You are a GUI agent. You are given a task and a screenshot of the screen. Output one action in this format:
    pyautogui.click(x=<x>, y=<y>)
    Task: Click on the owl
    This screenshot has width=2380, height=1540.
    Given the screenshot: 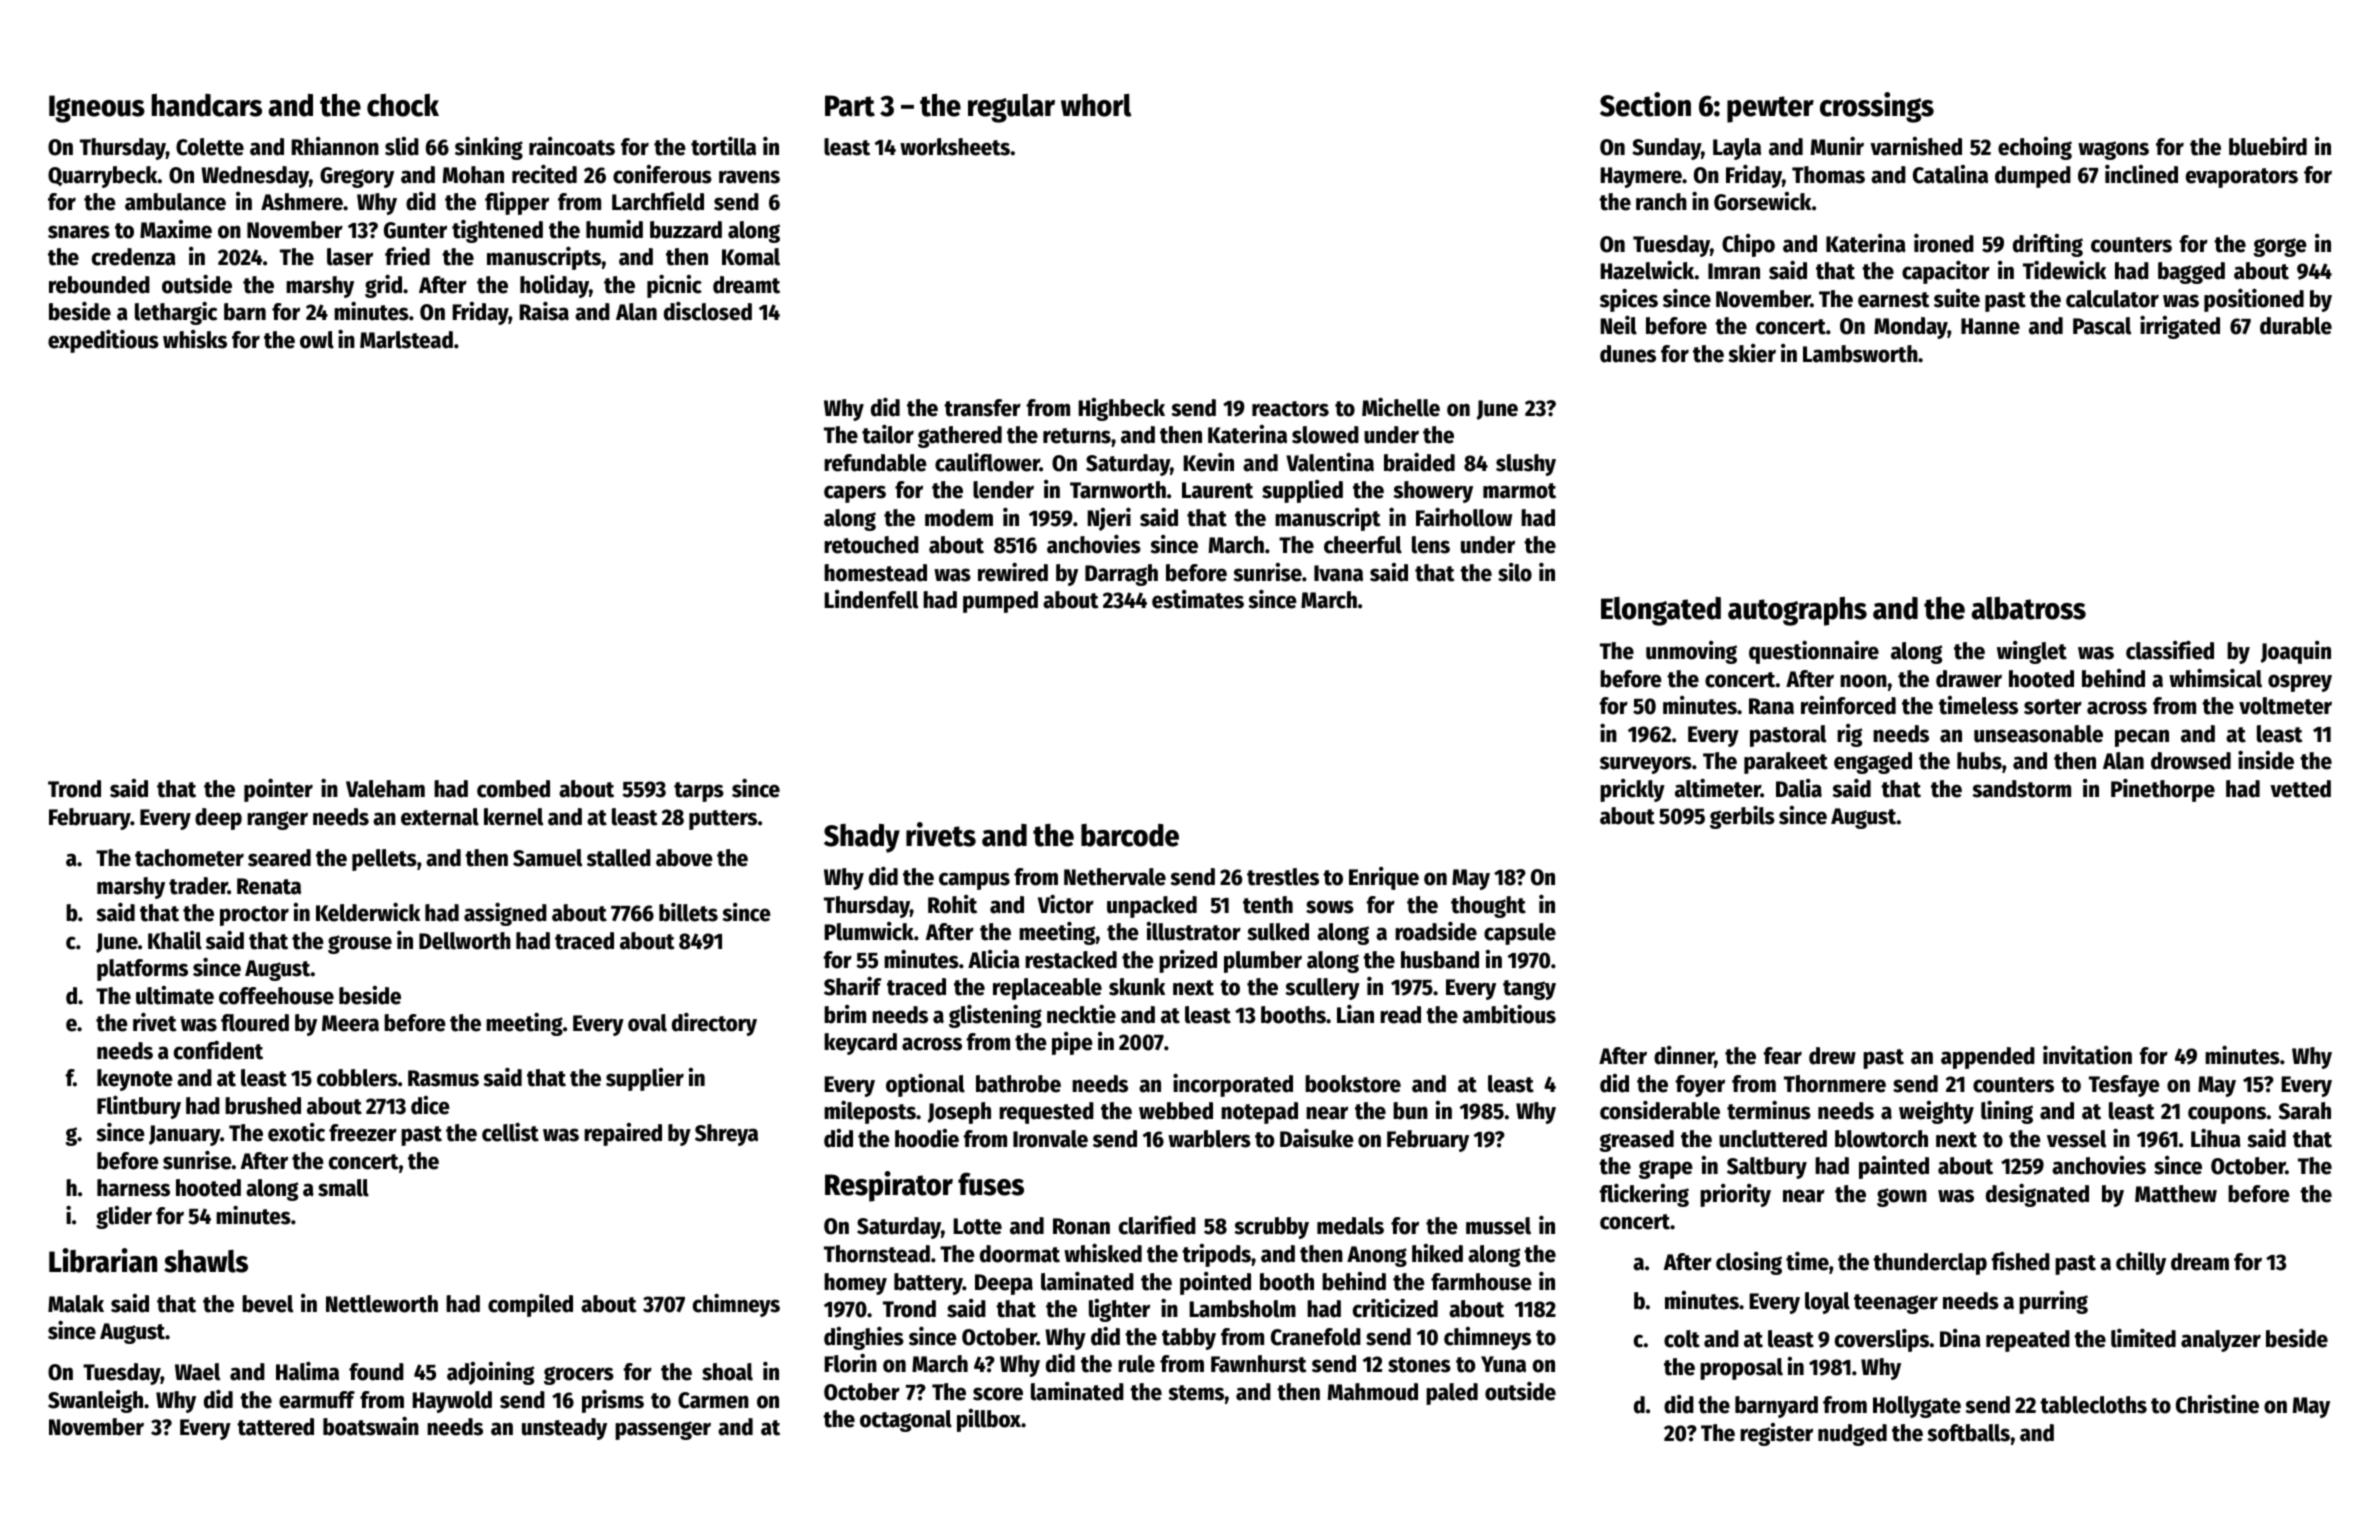 What is the action you would take?
    pyautogui.click(x=317, y=340)
